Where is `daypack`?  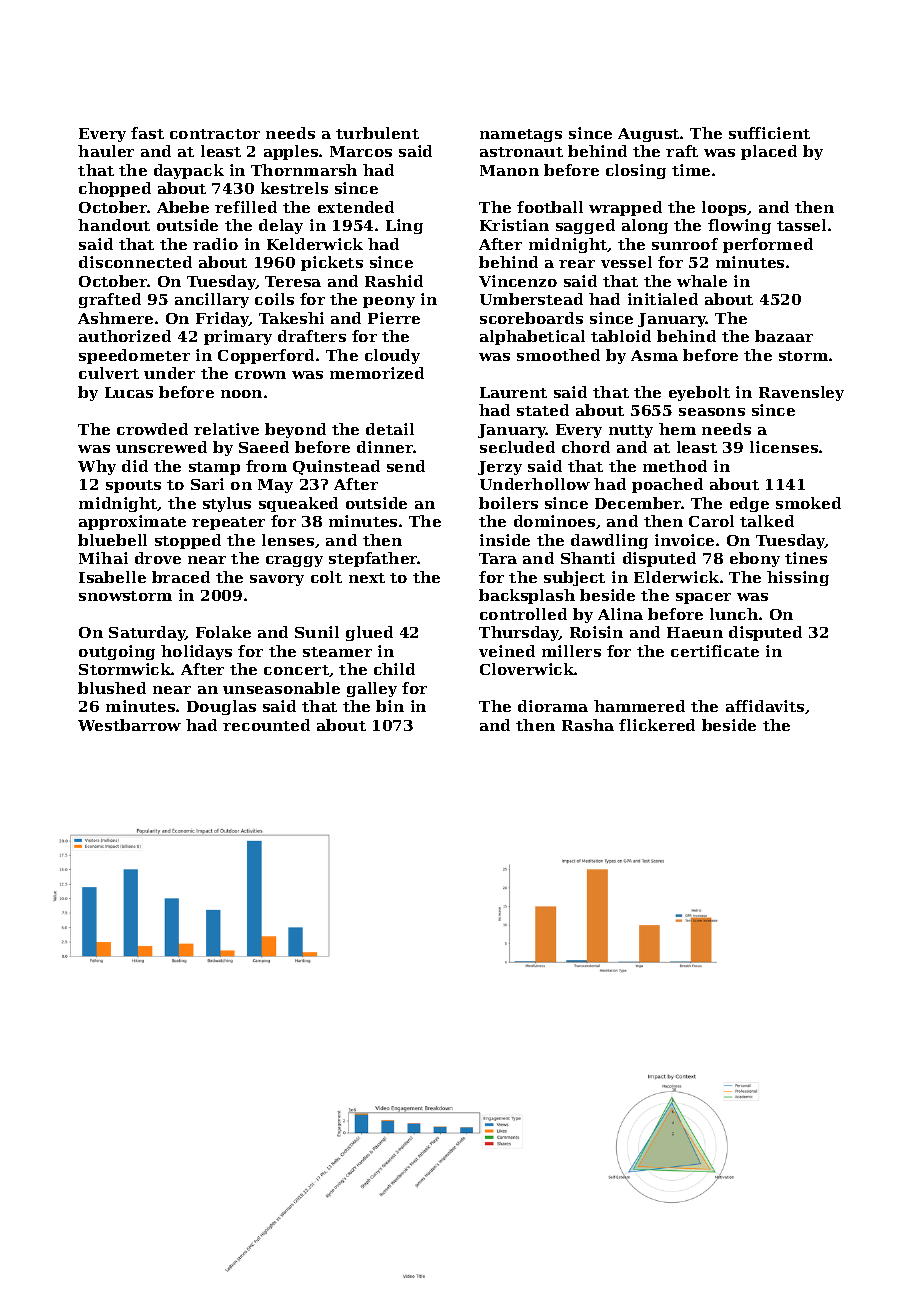
daypack is located at coordinates (189, 171).
